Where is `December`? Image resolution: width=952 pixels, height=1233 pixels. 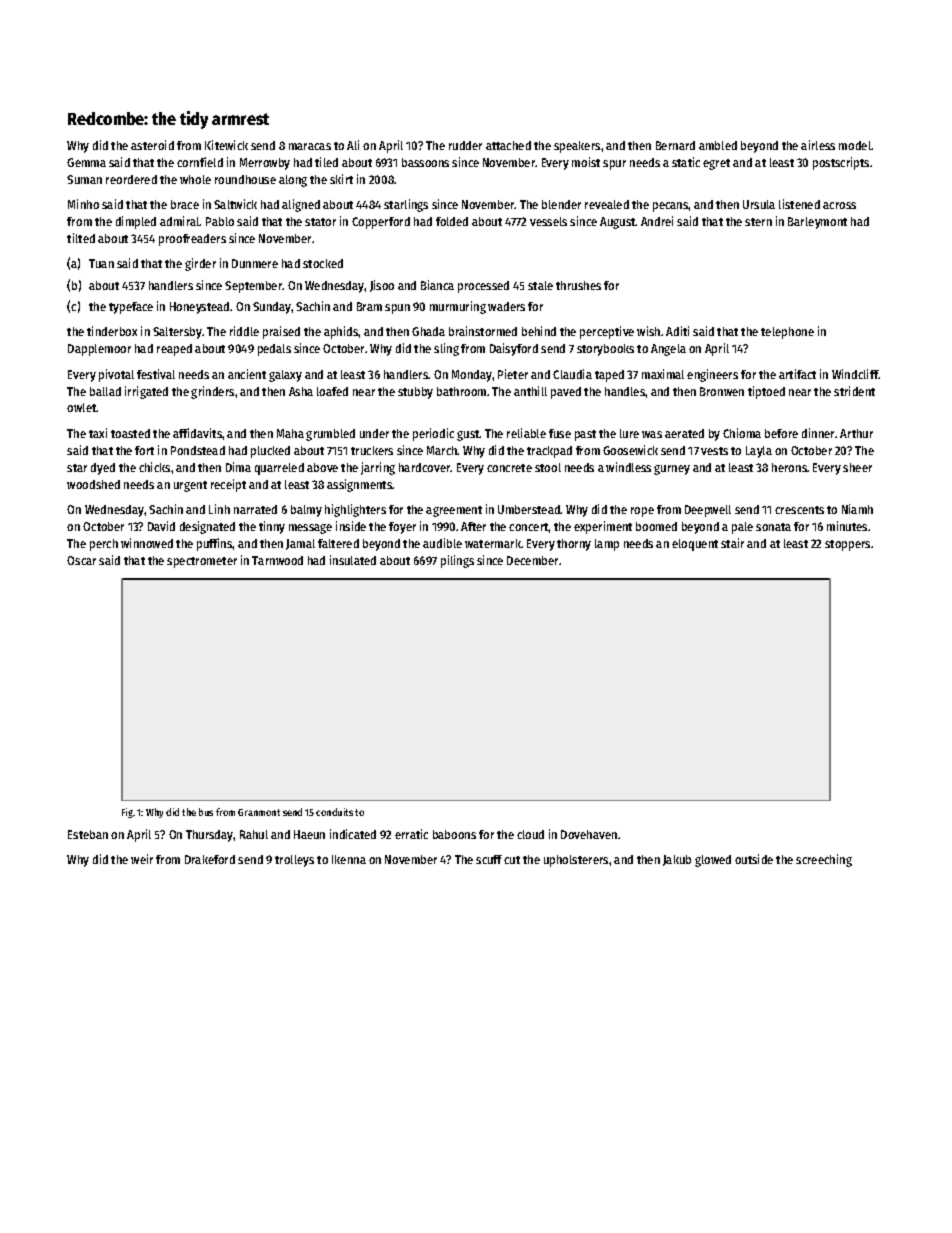 December is located at coordinates (532, 560).
